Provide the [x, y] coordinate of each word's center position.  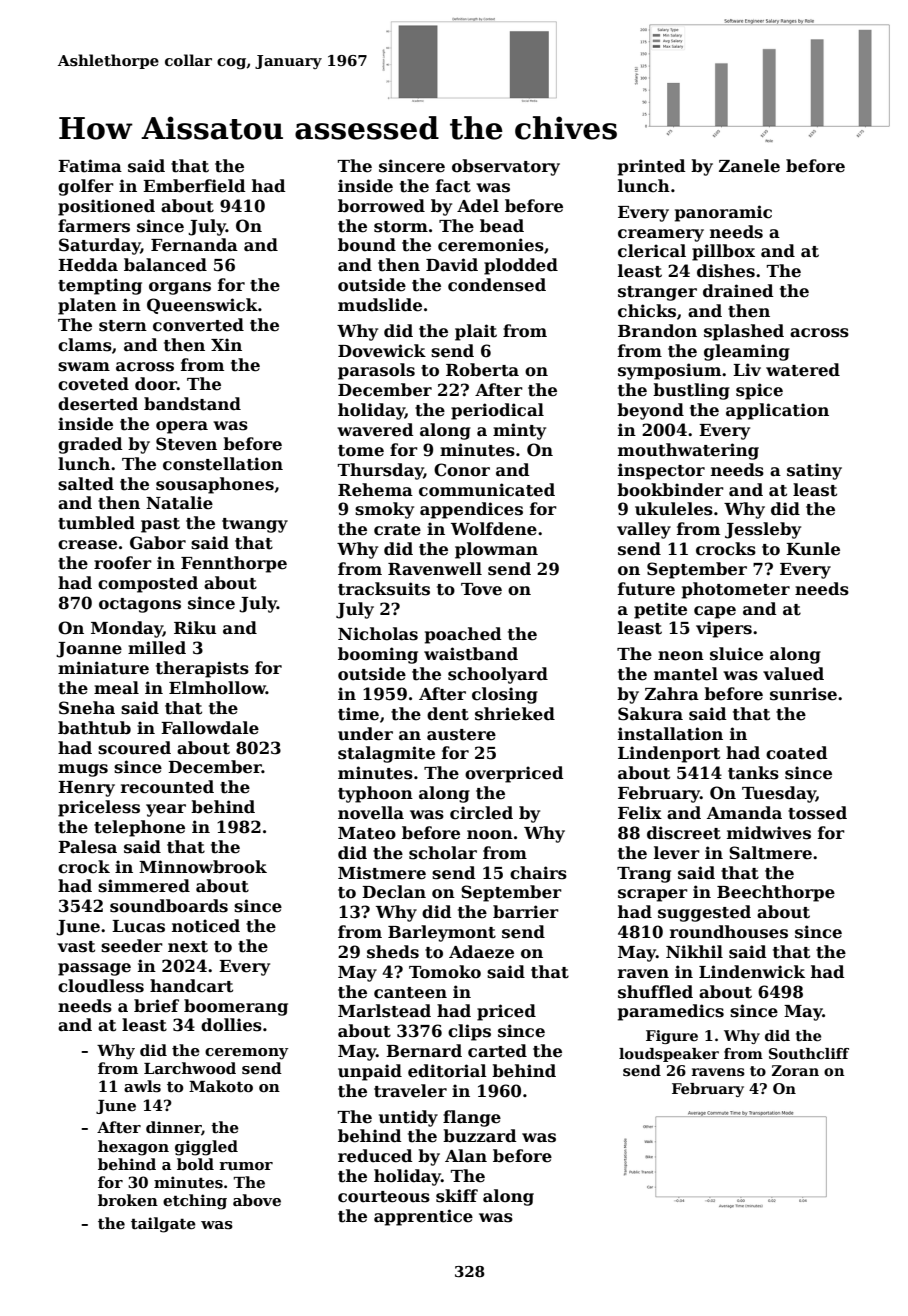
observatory [506, 167]
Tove [481, 589]
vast [76, 947]
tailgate [163, 1225]
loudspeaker [669, 1055]
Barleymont [442, 933]
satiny [814, 471]
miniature [103, 668]
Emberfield [194, 186]
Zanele [749, 166]
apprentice [423, 1217]
